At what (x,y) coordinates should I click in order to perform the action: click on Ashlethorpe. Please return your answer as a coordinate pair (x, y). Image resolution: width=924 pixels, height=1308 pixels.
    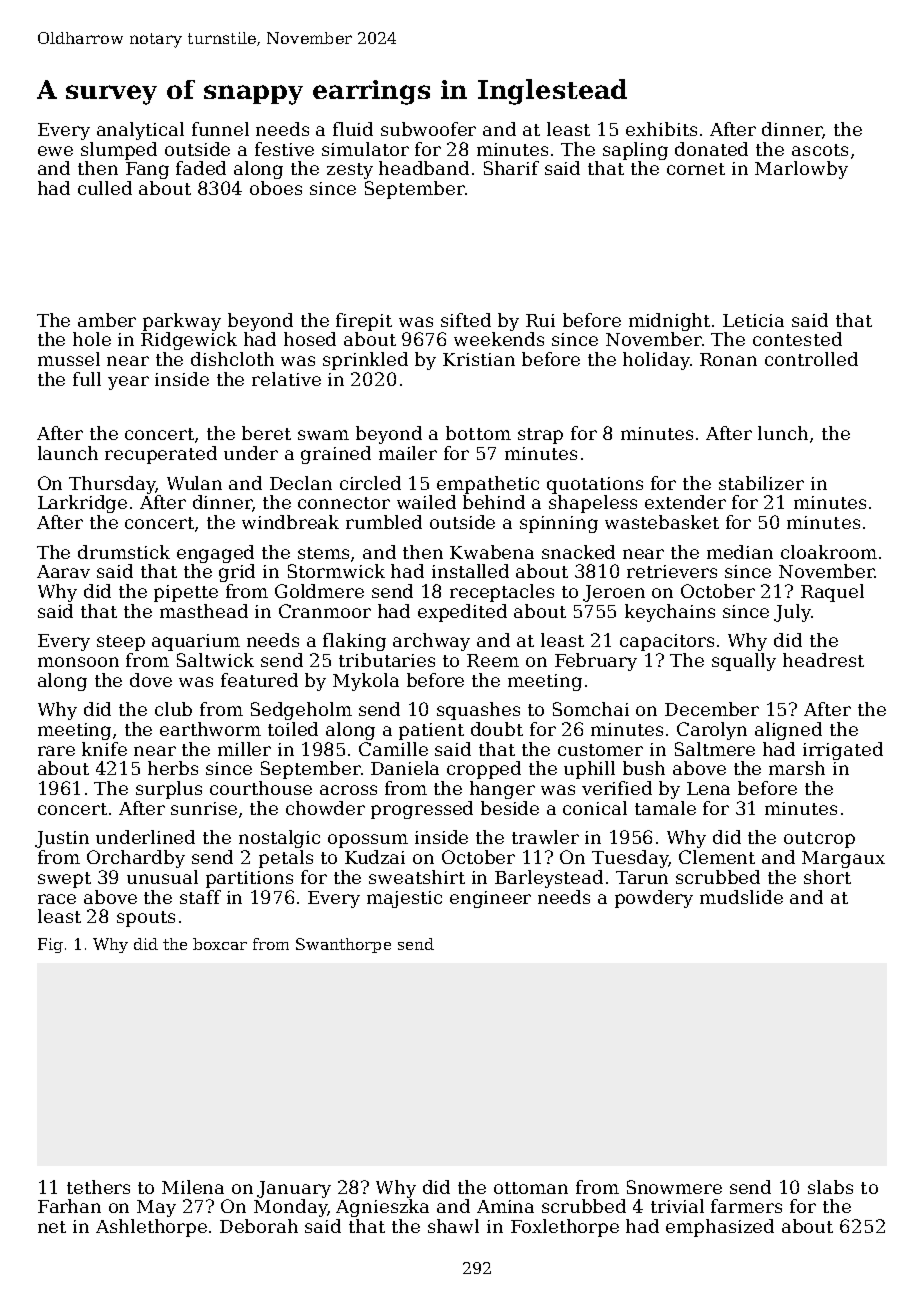
    Looking at the image, I should click on (151, 1228).
